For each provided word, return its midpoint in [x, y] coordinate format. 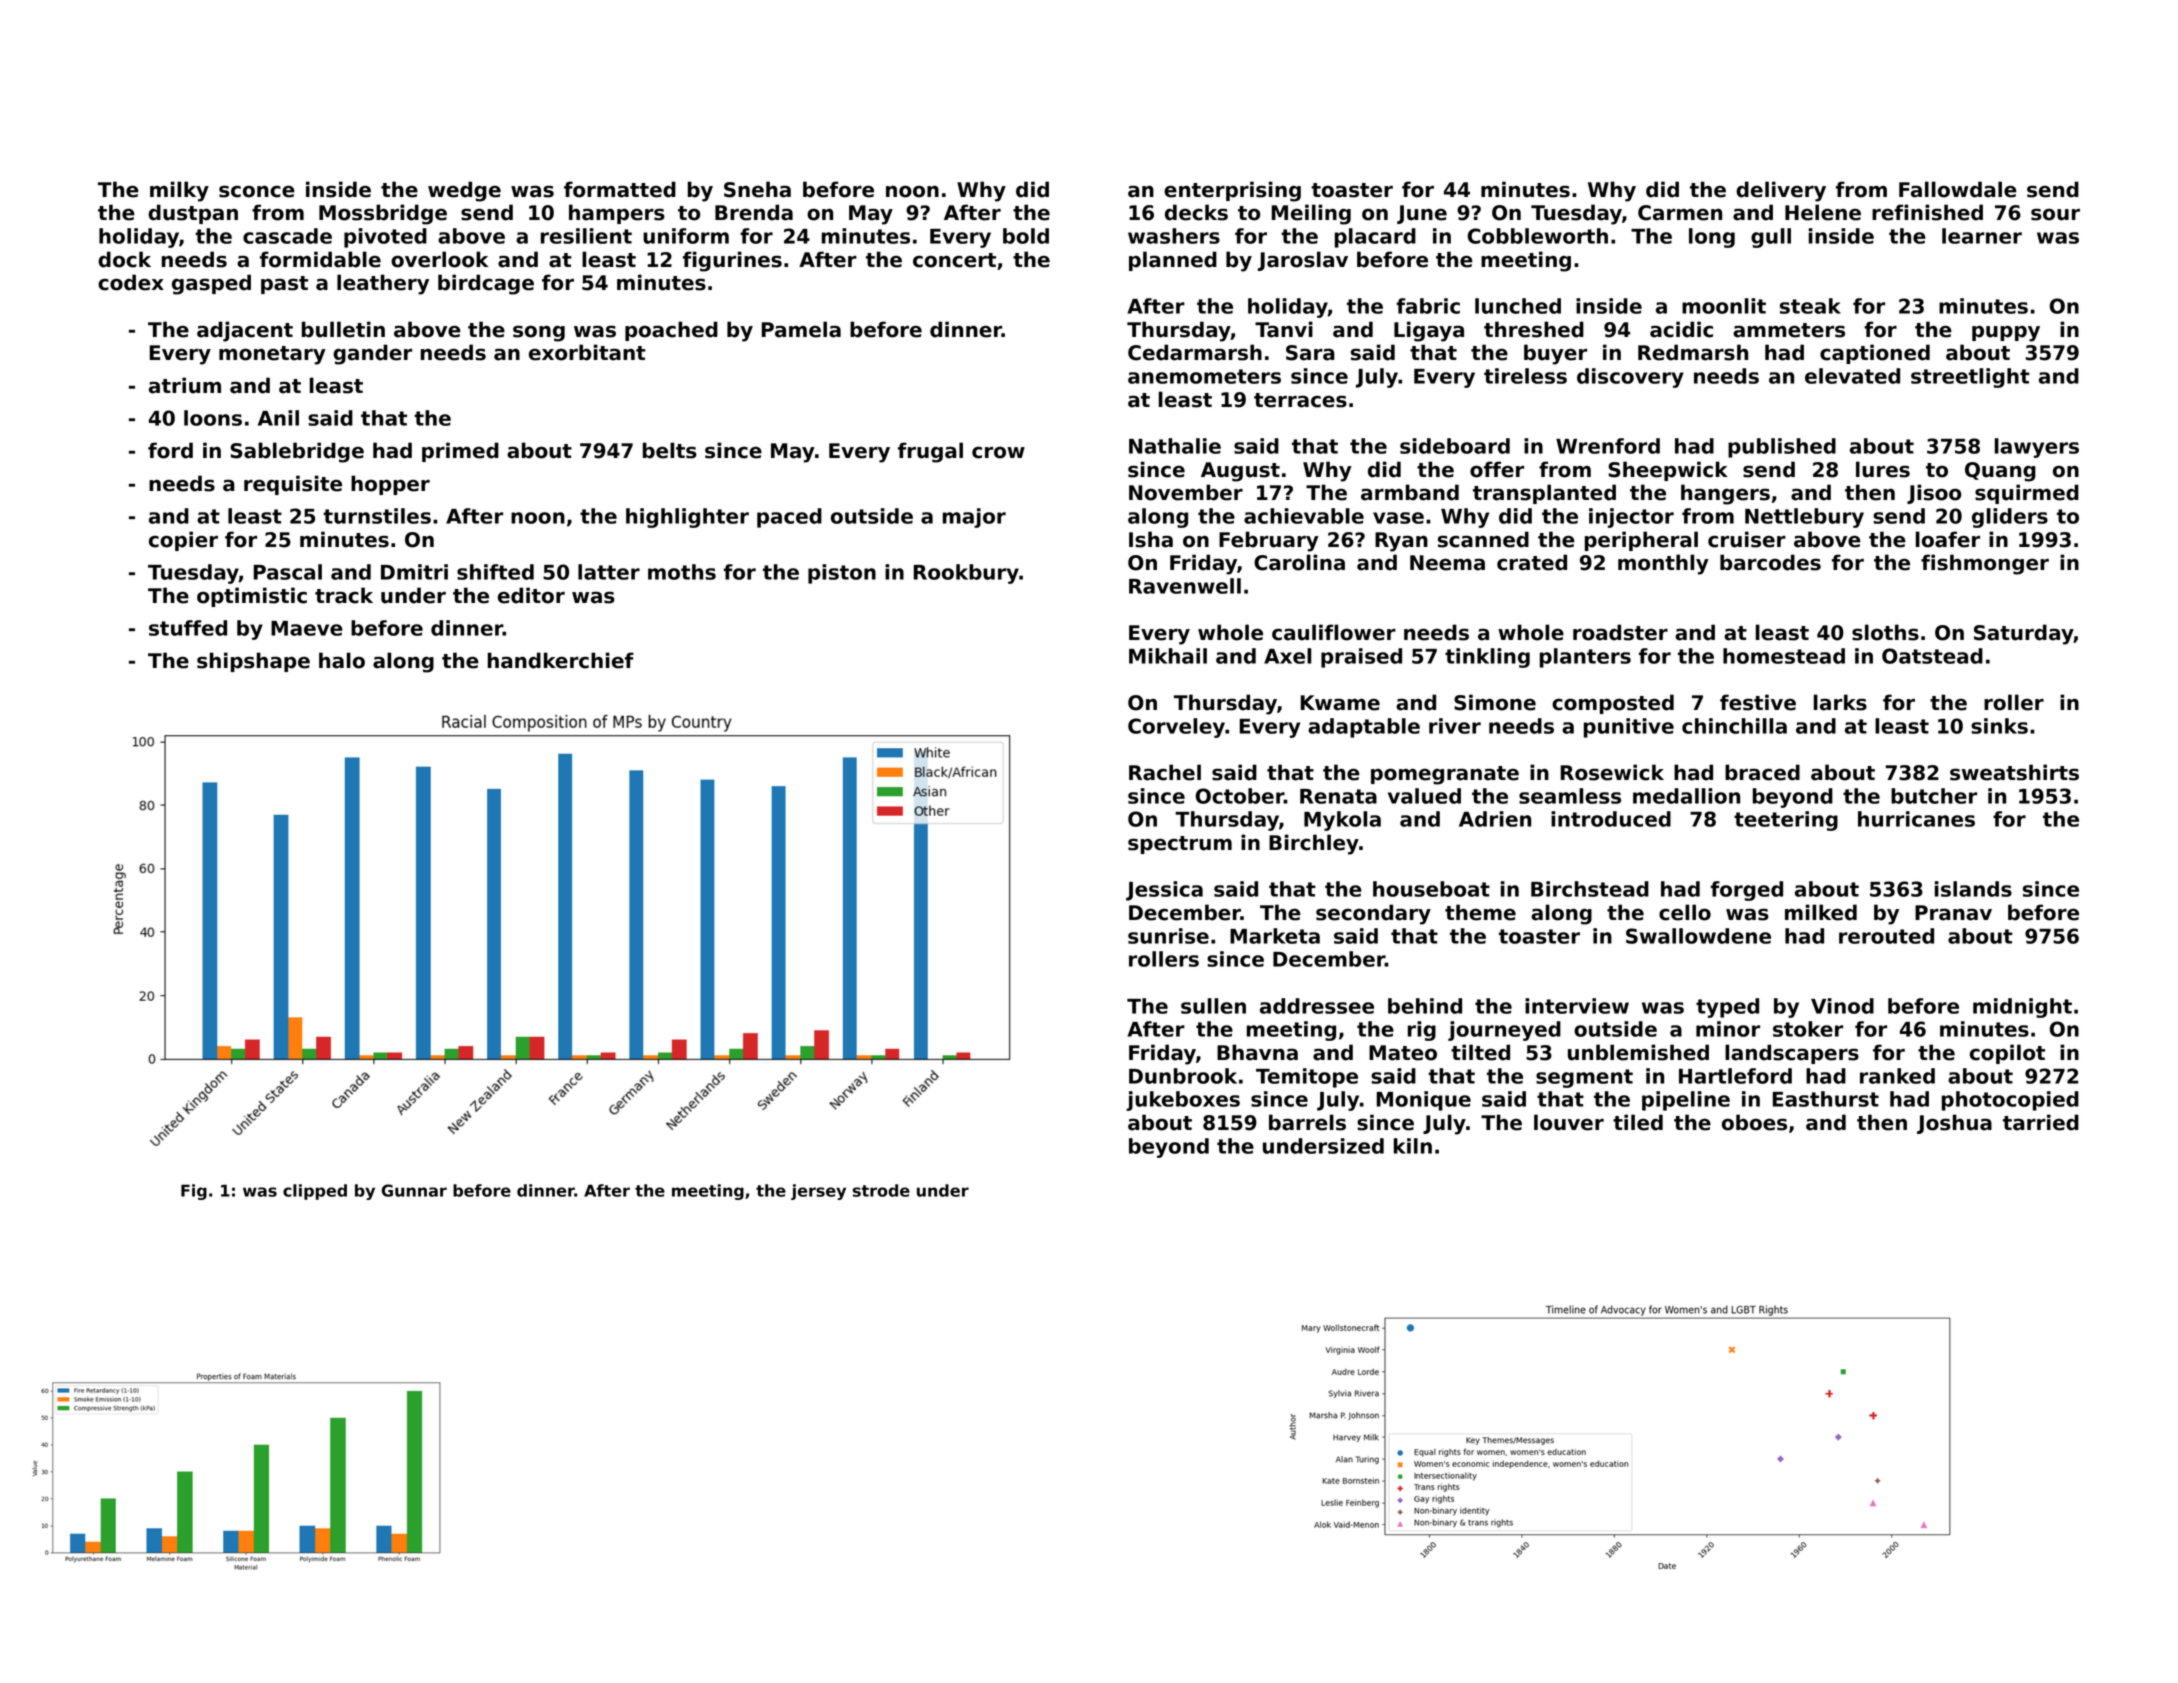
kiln [1413, 1146]
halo [342, 660]
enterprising [1232, 191]
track [344, 595]
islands [1973, 889]
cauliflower [1334, 632]
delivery [1781, 191]
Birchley [1314, 844]
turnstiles [377, 516]
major [974, 518]
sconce [257, 191]
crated [1532, 562]
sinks [1999, 726]
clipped [315, 1192]
